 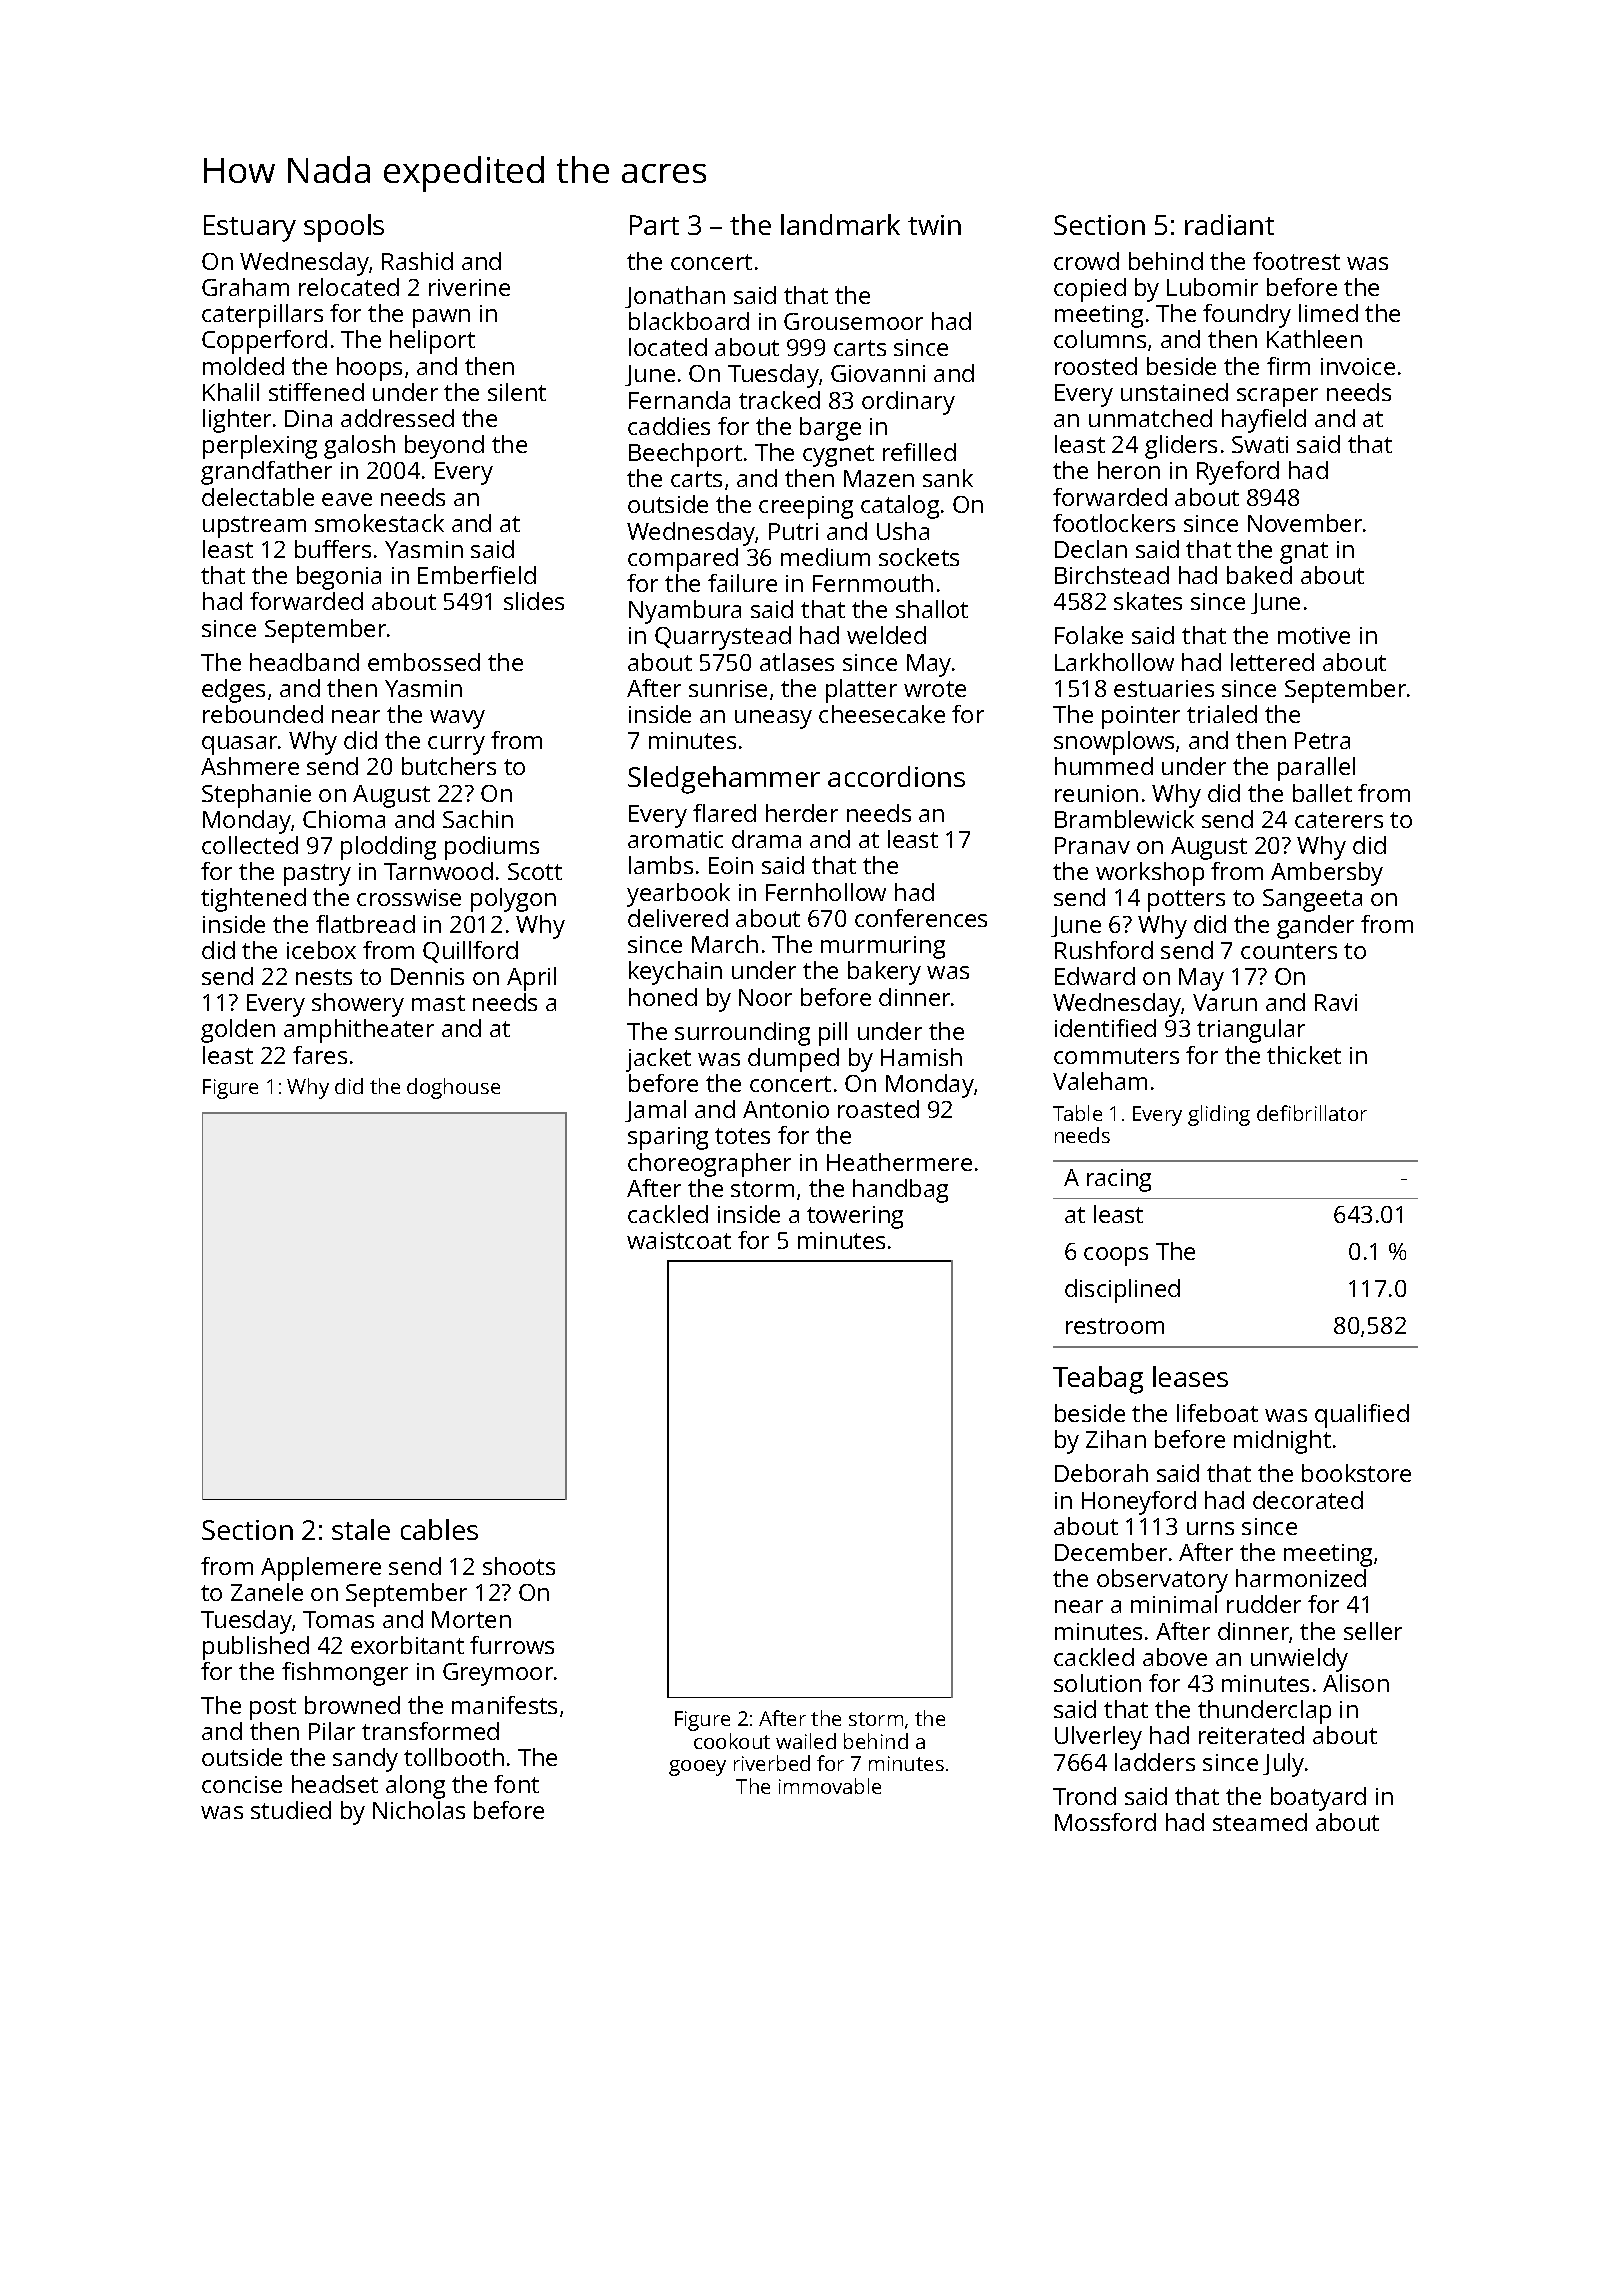 I want to click on gander, so click(x=1315, y=927).
